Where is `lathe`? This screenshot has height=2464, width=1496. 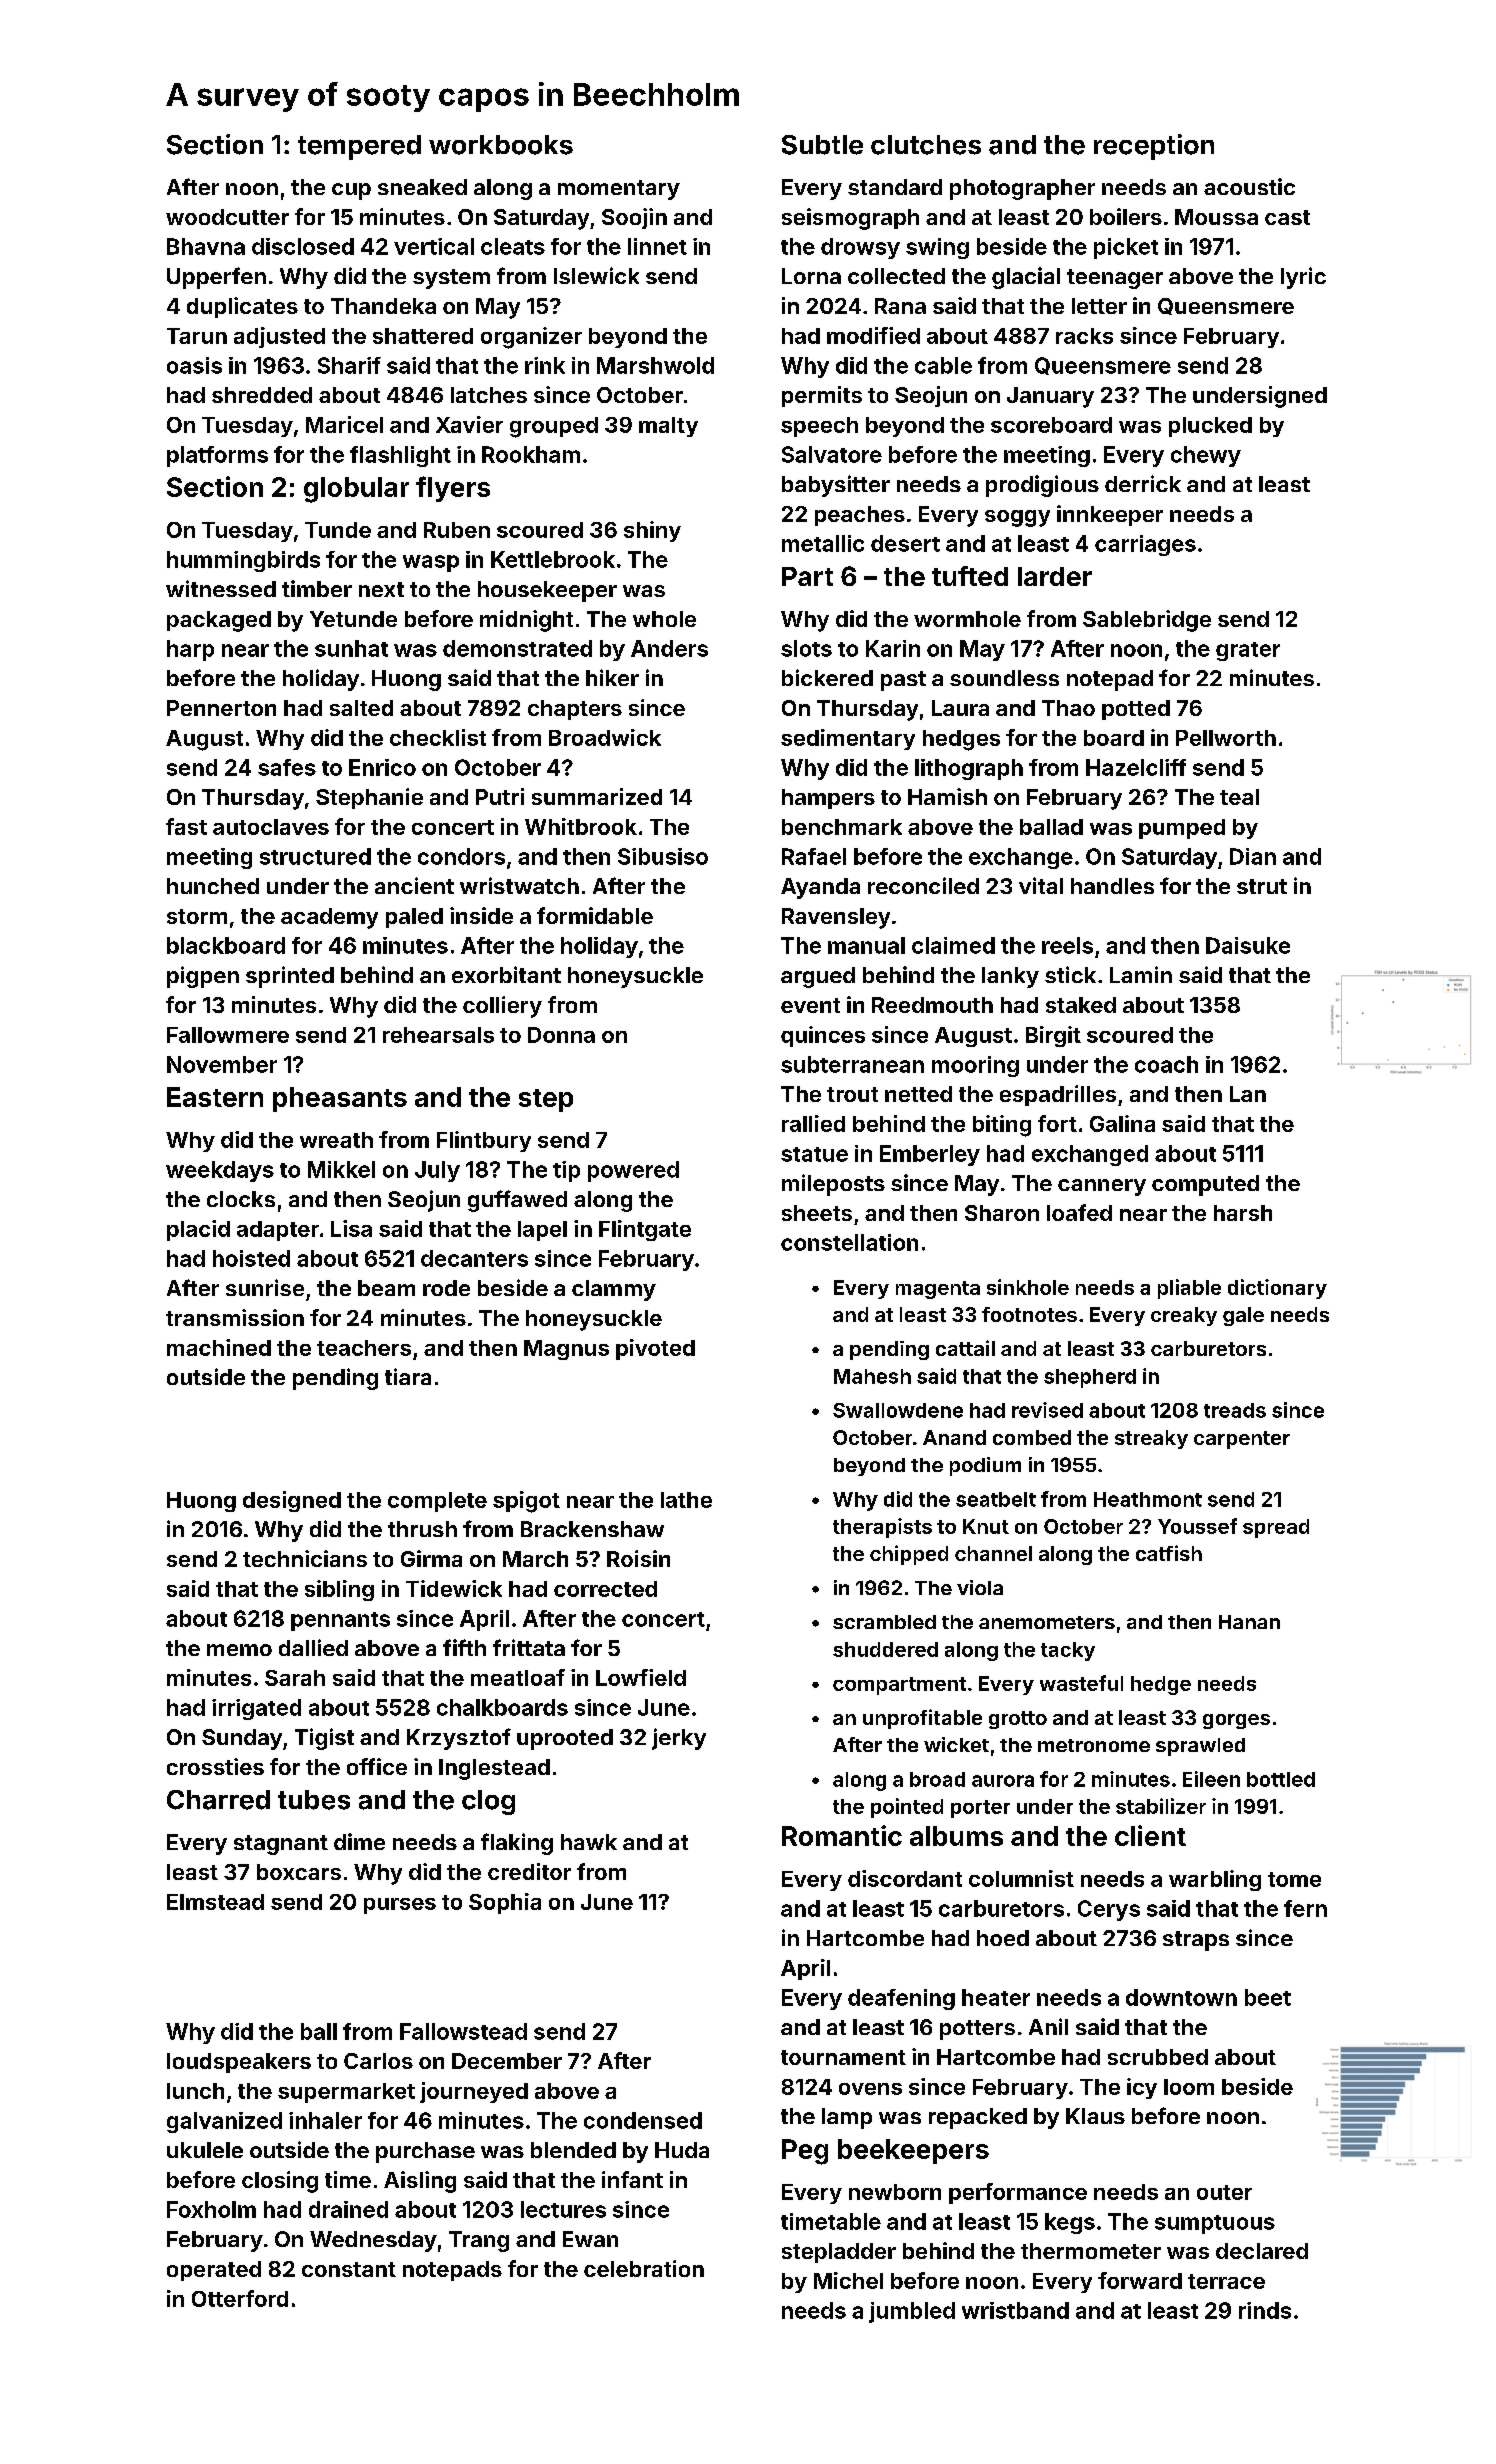
lathe is located at coordinates (686, 1500).
